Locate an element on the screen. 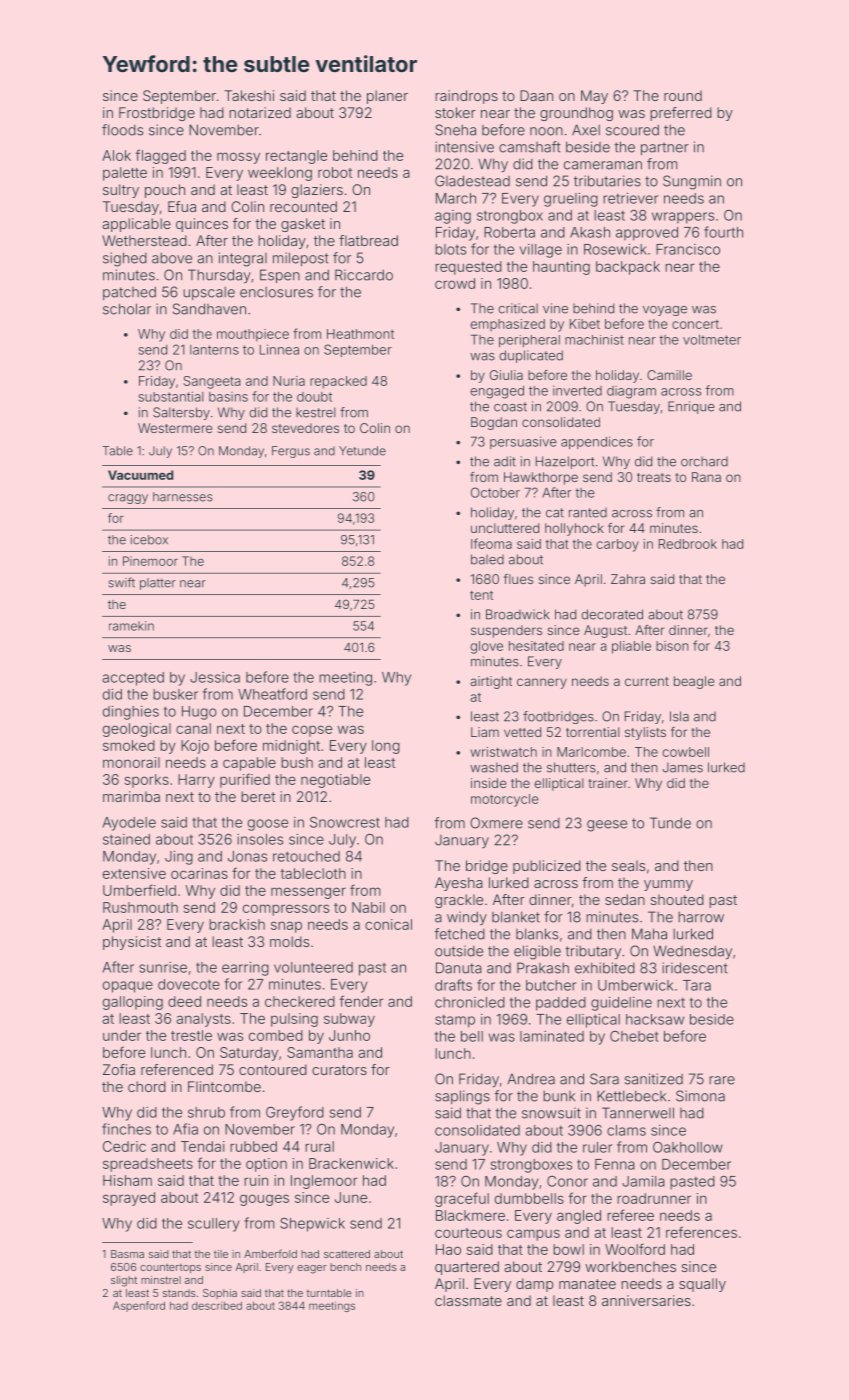  vetted is located at coordinates (522, 732).
